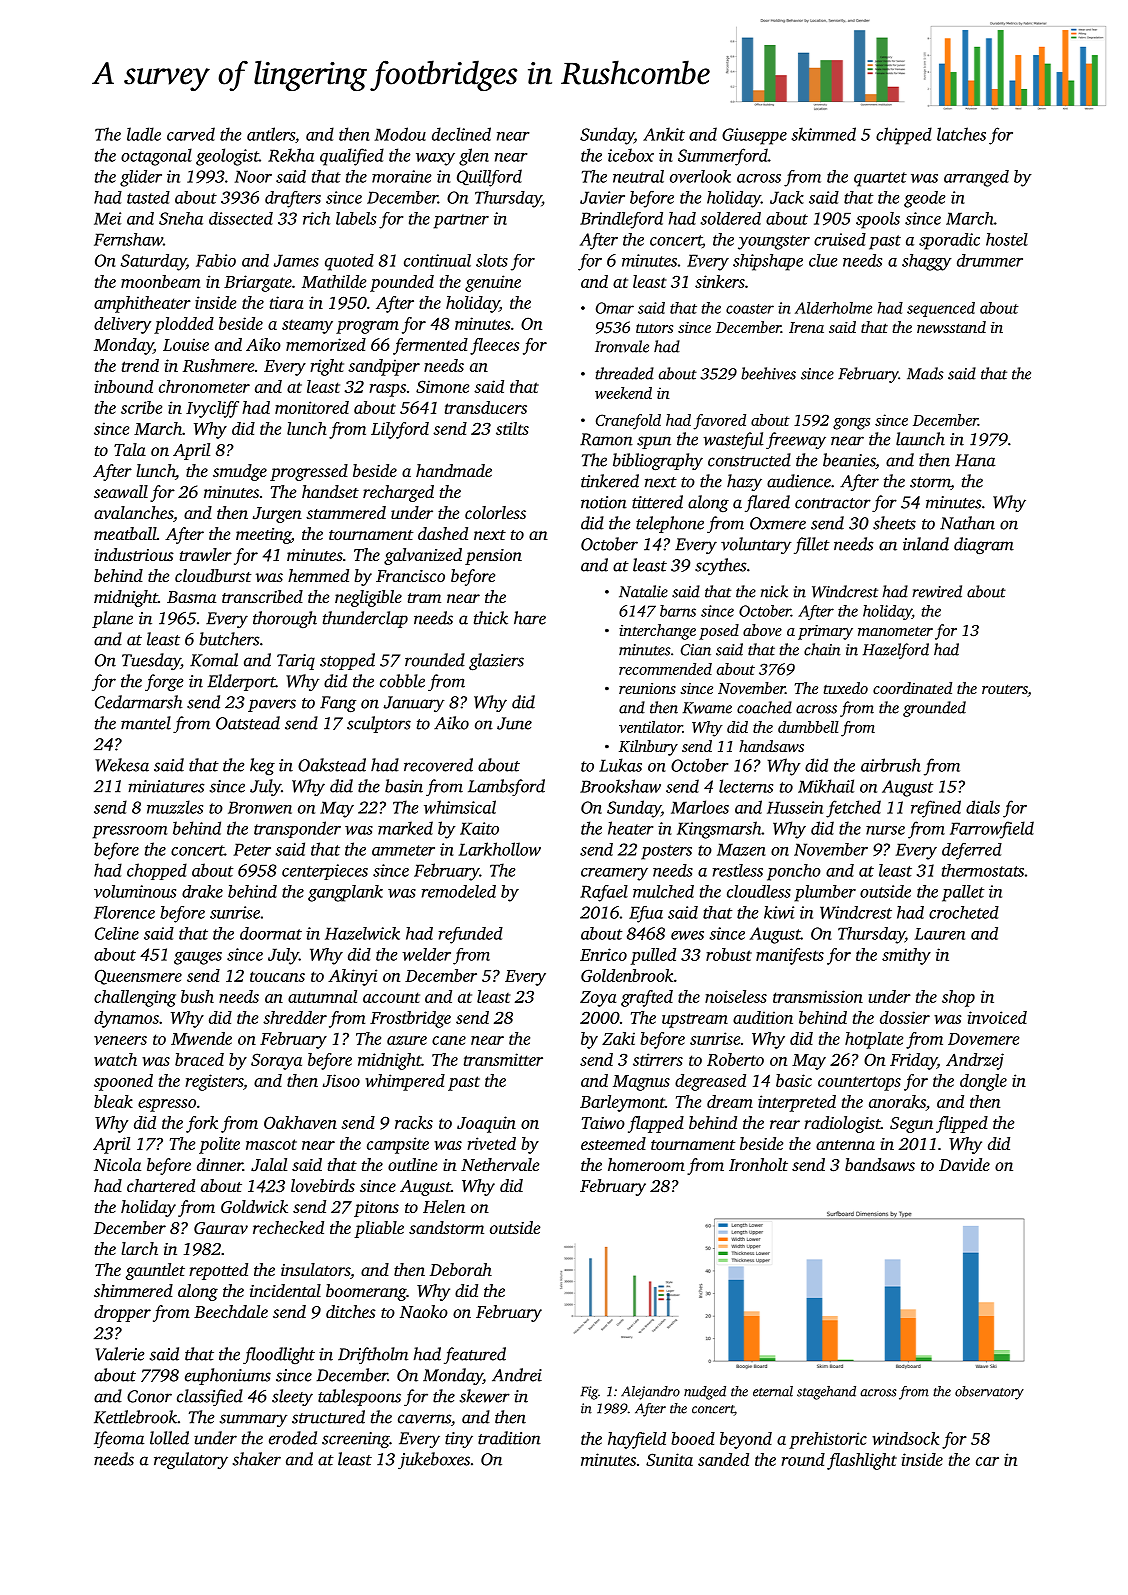 This document has width=1128, height=1595. Describe the element at coordinates (992, 830) in the document. I see `Farrowfield` at that location.
